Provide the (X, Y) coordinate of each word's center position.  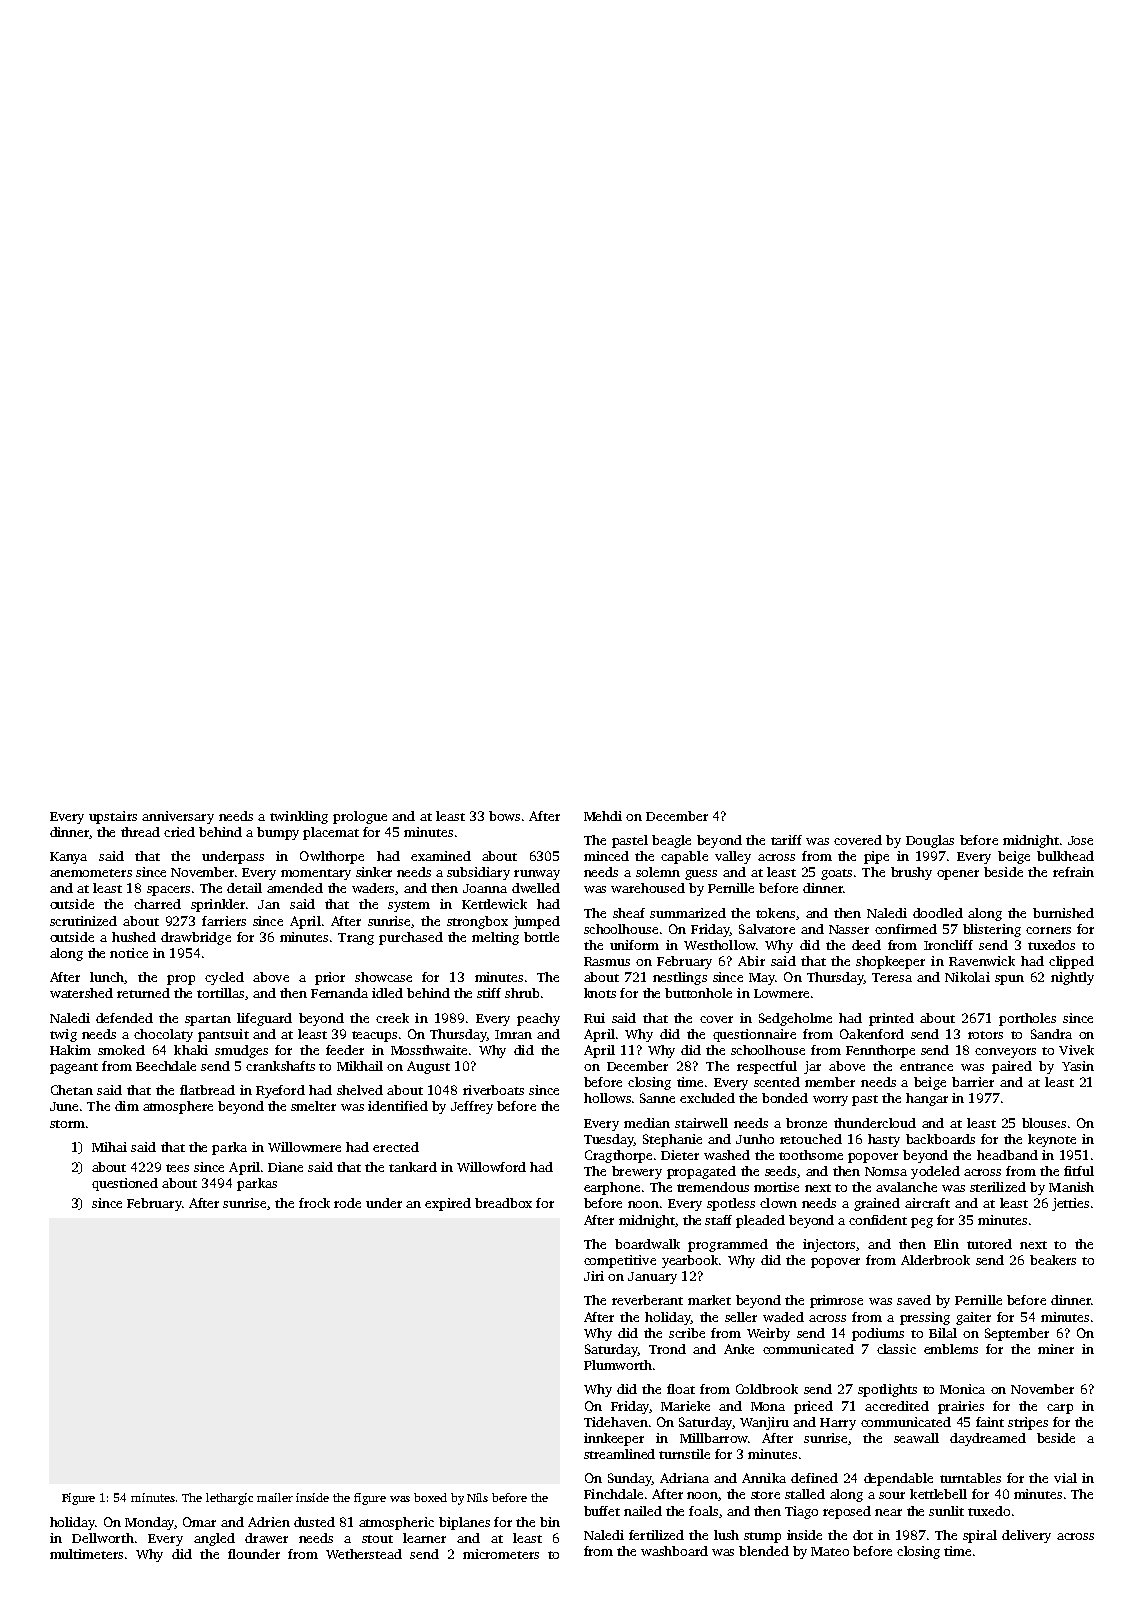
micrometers (501, 1554)
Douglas (930, 841)
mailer (275, 1497)
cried (179, 832)
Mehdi (603, 816)
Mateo (830, 1551)
